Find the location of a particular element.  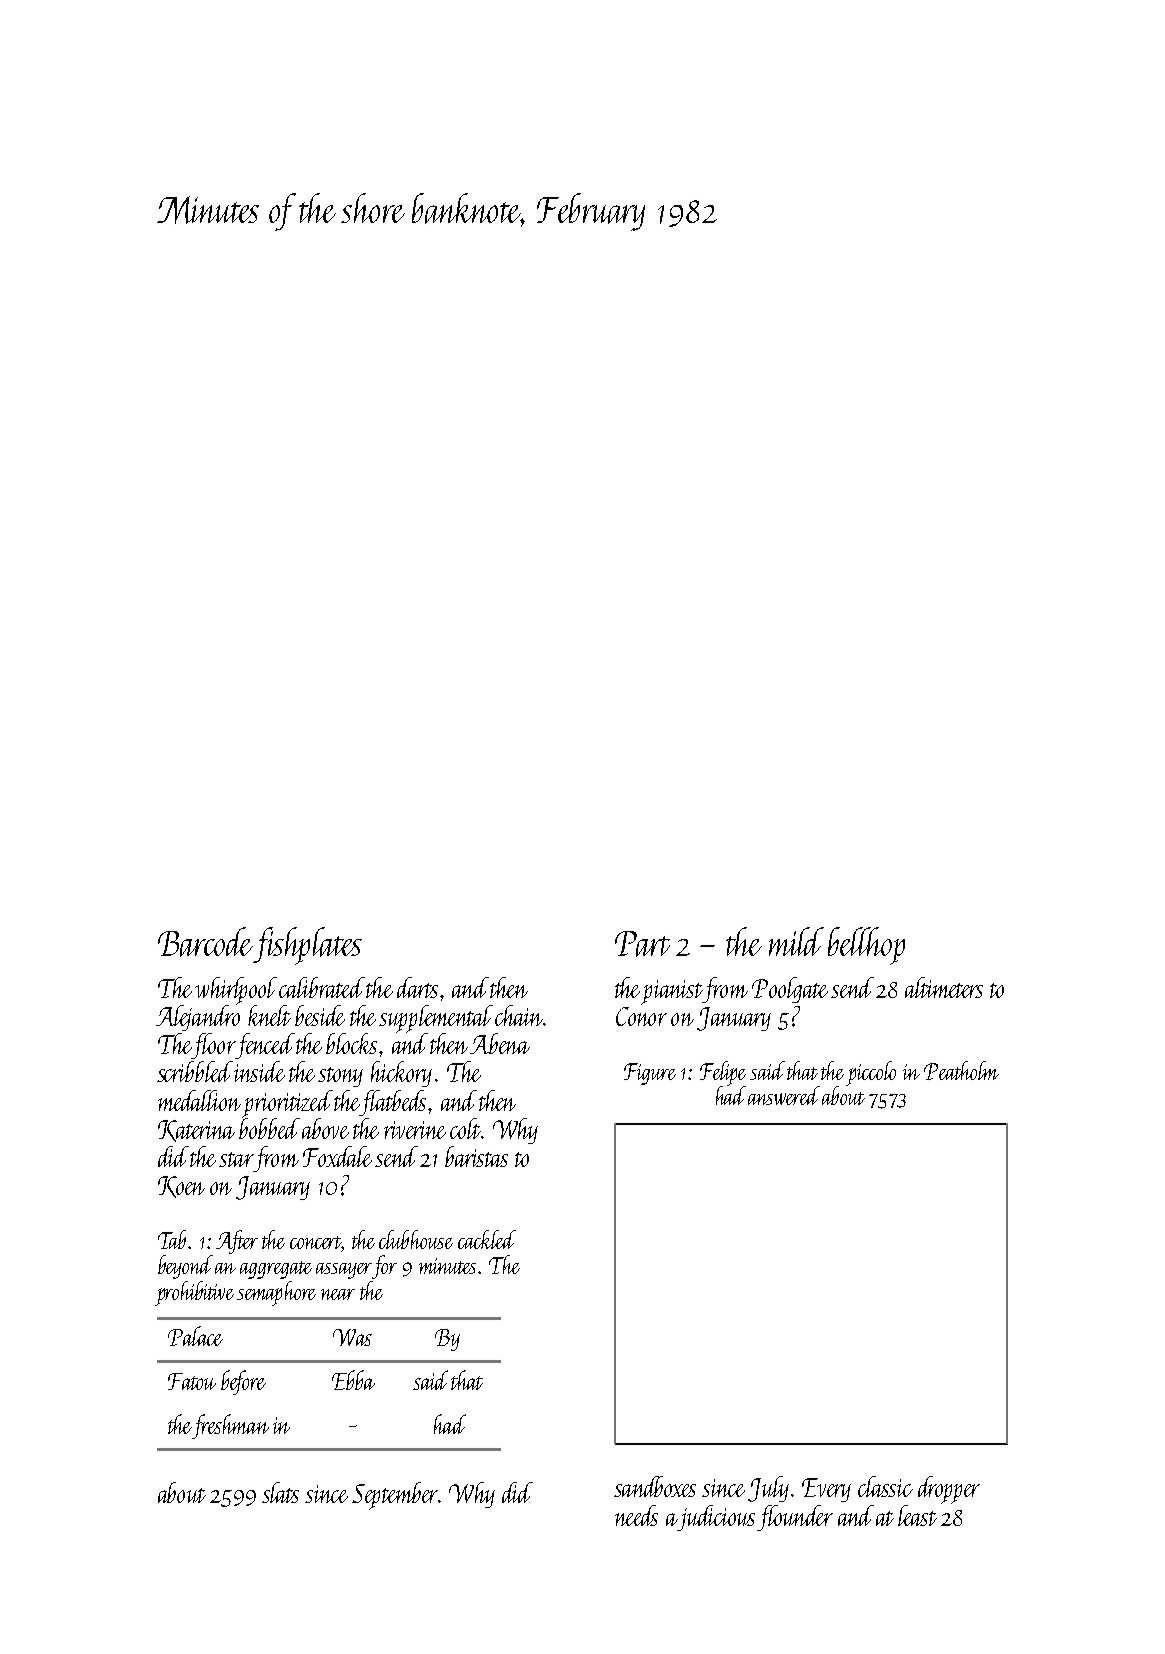

least is located at coordinates (917, 1515).
